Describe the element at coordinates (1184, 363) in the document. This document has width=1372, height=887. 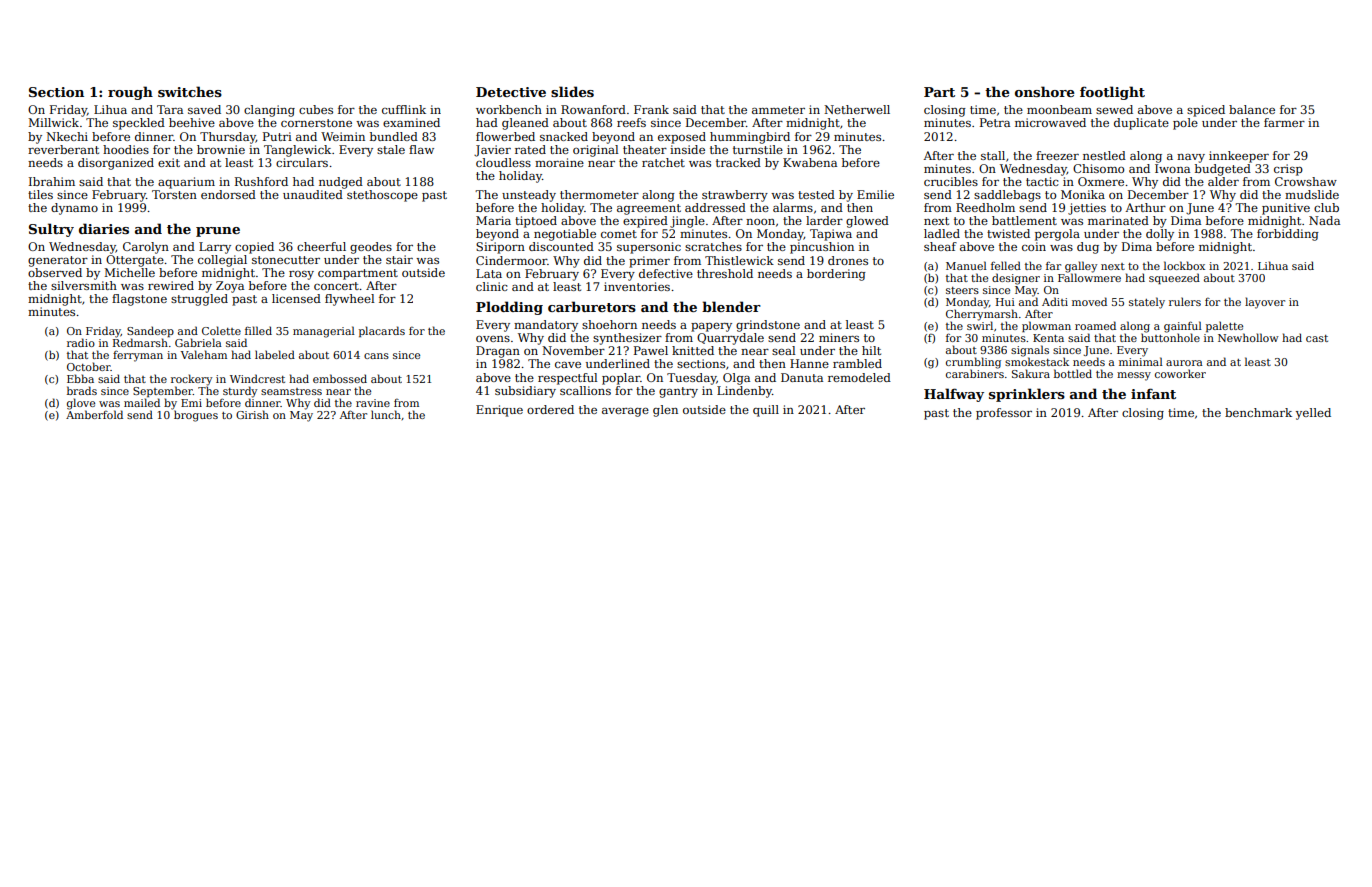
I see `aurora` at that location.
